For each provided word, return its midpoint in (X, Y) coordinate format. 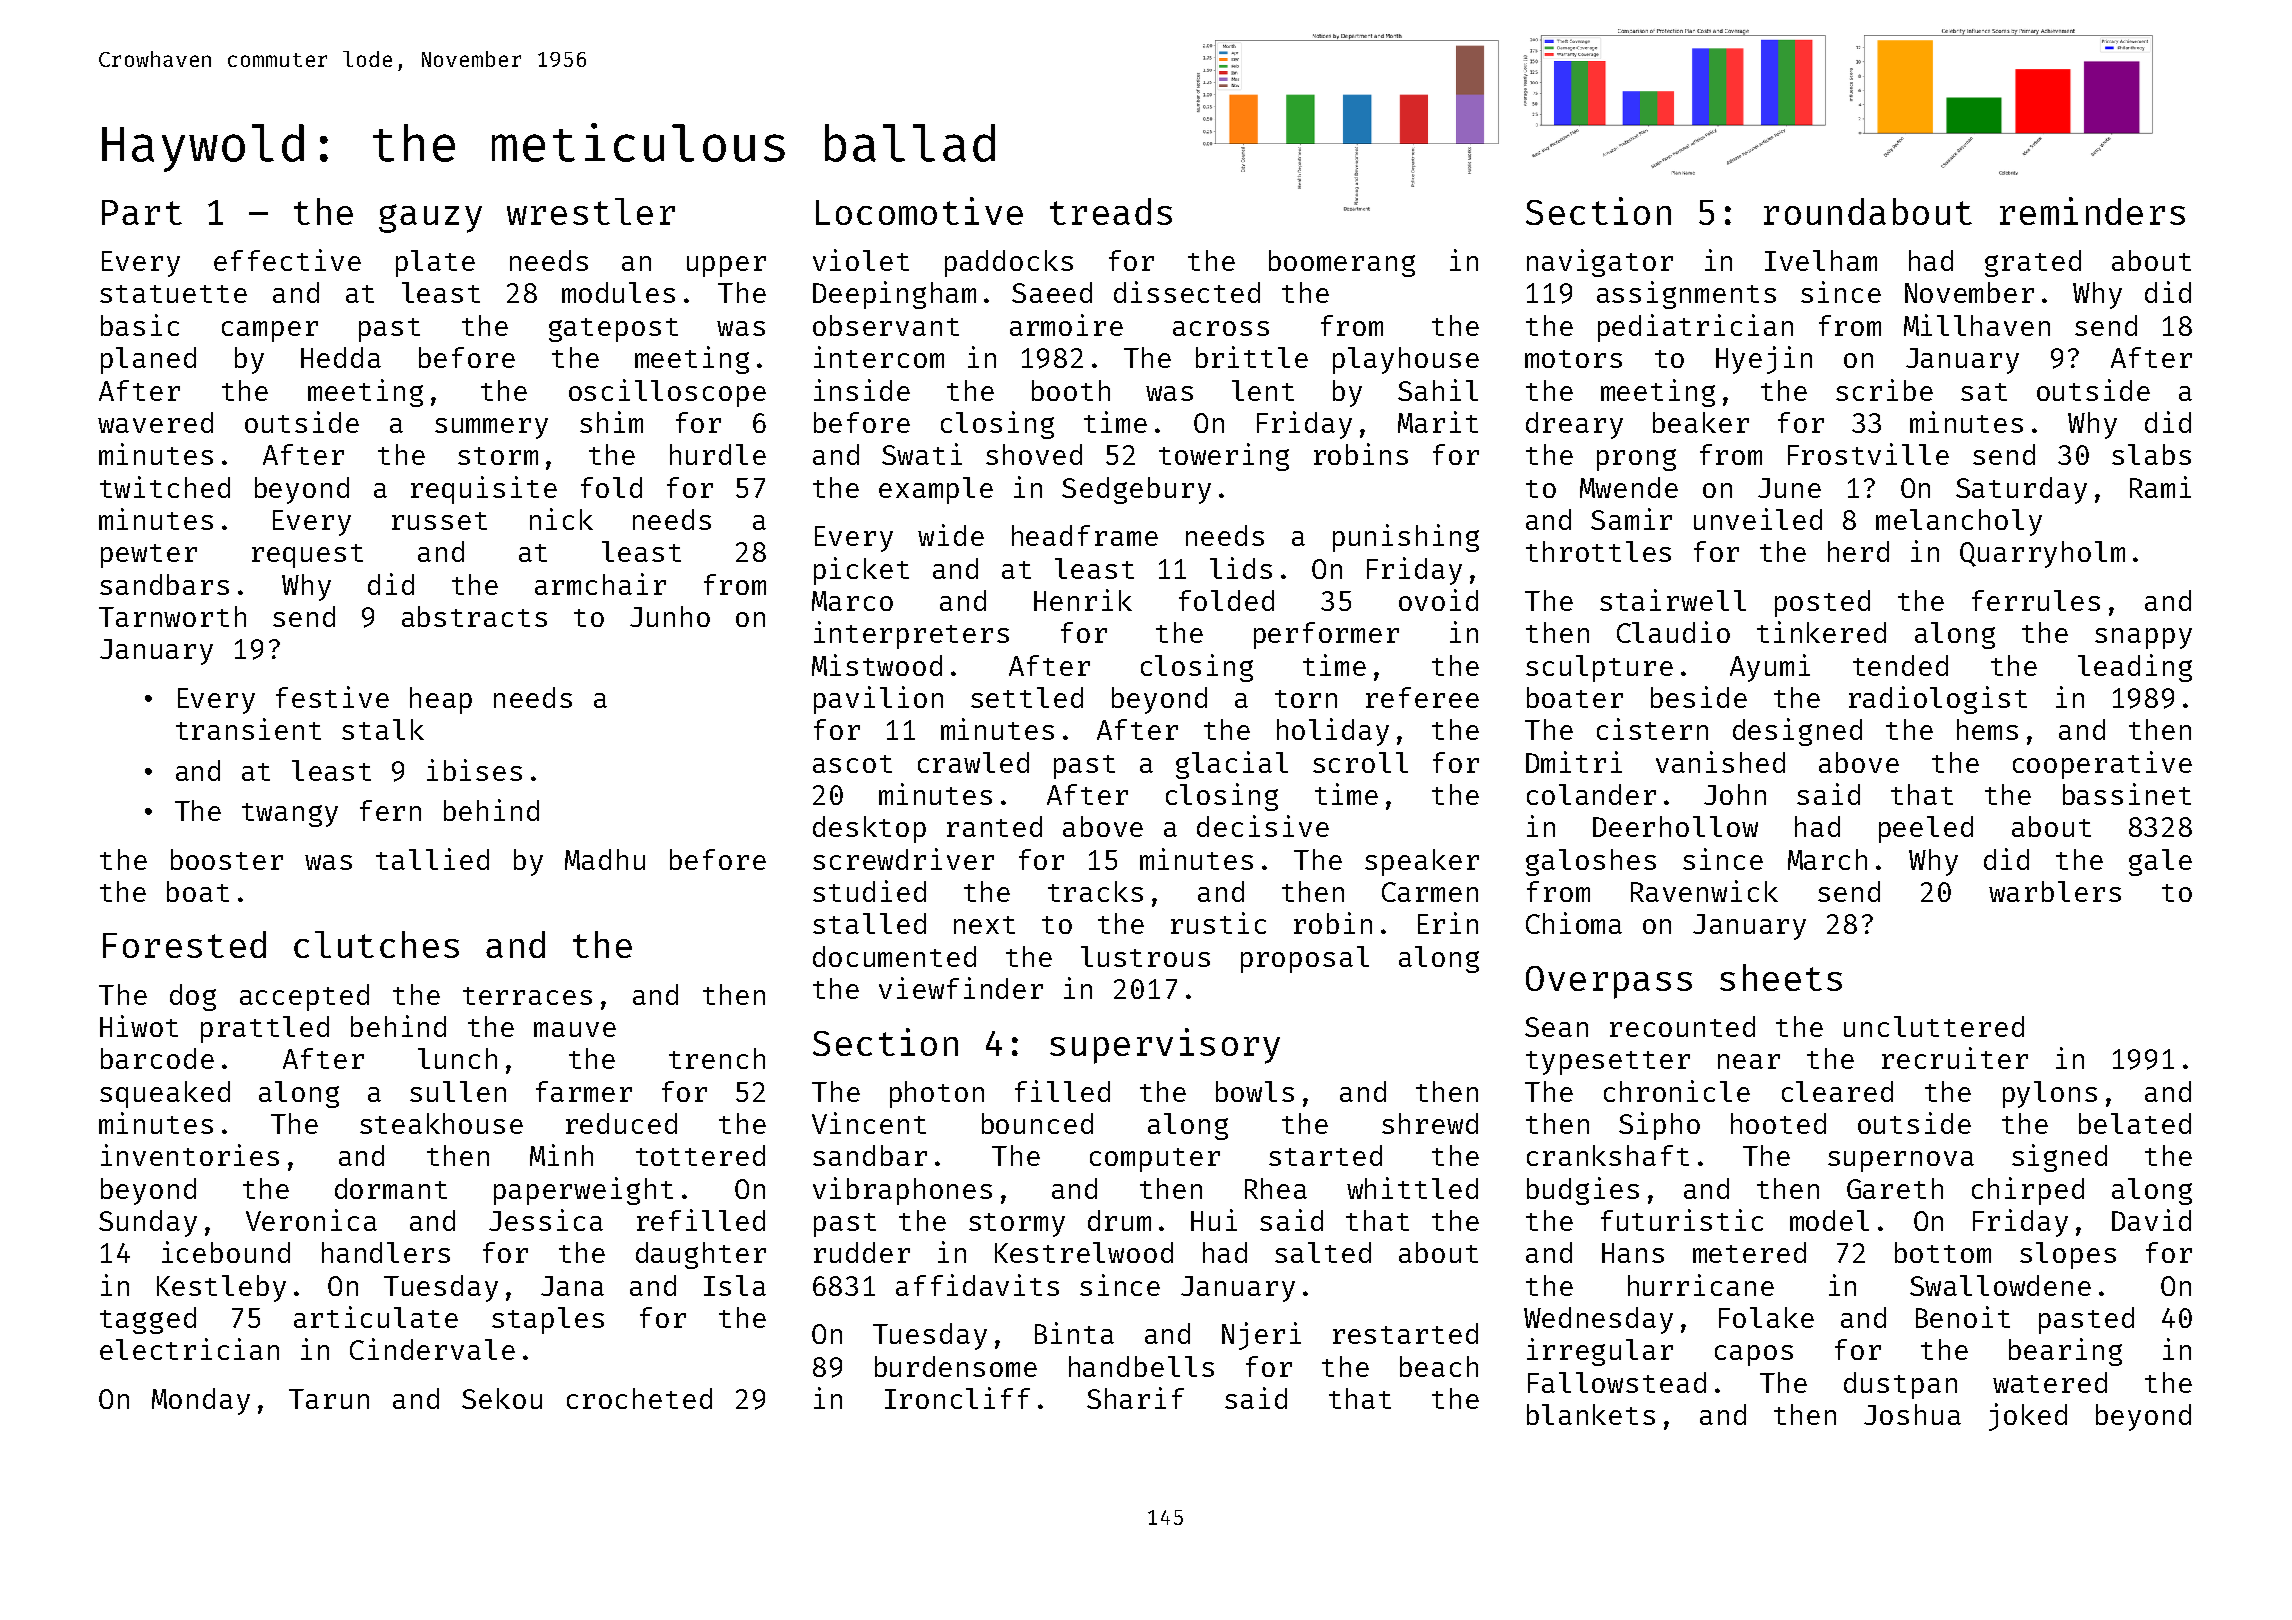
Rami (2160, 487)
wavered (155, 422)
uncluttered (1934, 1026)
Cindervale (432, 1349)
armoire (1066, 325)
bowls (1255, 1091)
